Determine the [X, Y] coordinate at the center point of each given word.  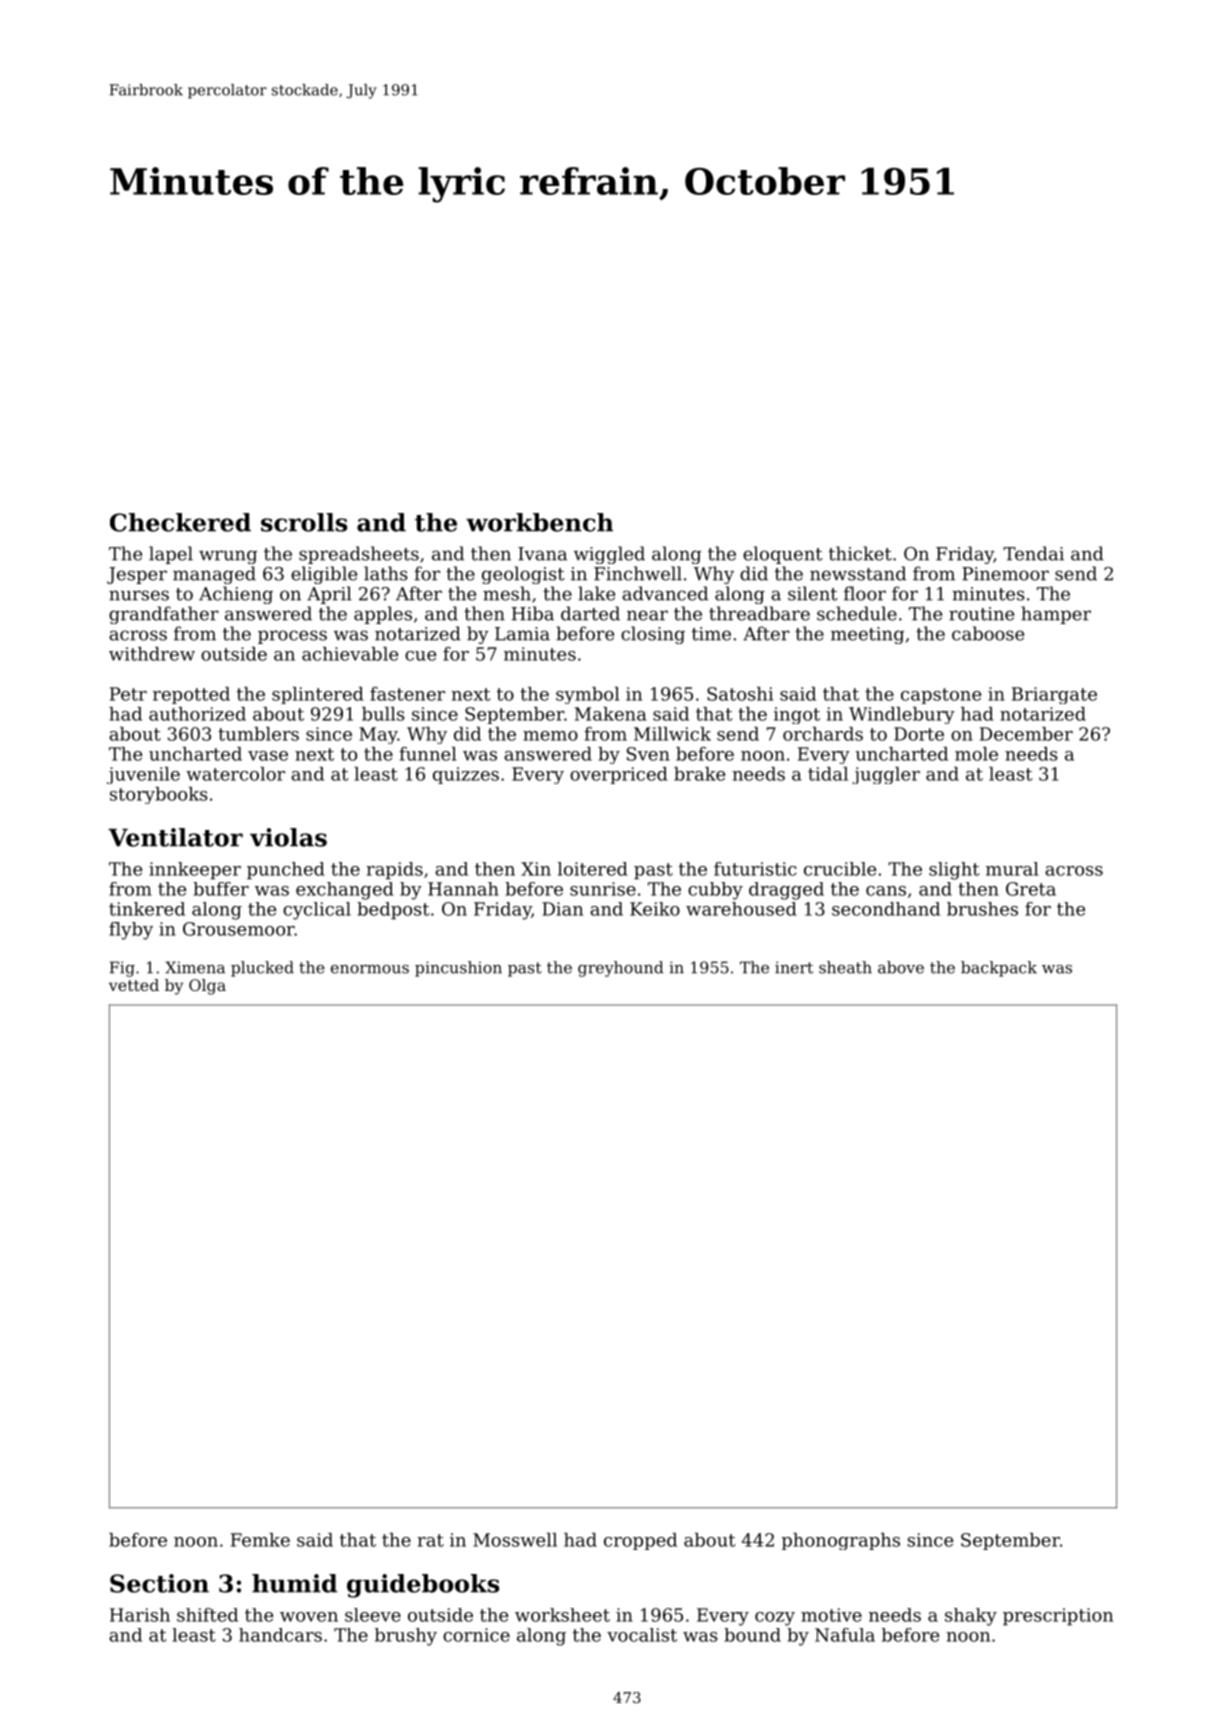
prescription [1058, 1617]
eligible [324, 575]
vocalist [642, 1635]
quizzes [466, 775]
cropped [640, 1541]
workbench [539, 522]
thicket [860, 553]
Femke [260, 1540]
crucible [840, 869]
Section [159, 1583]
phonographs [841, 1541]
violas [288, 837]
